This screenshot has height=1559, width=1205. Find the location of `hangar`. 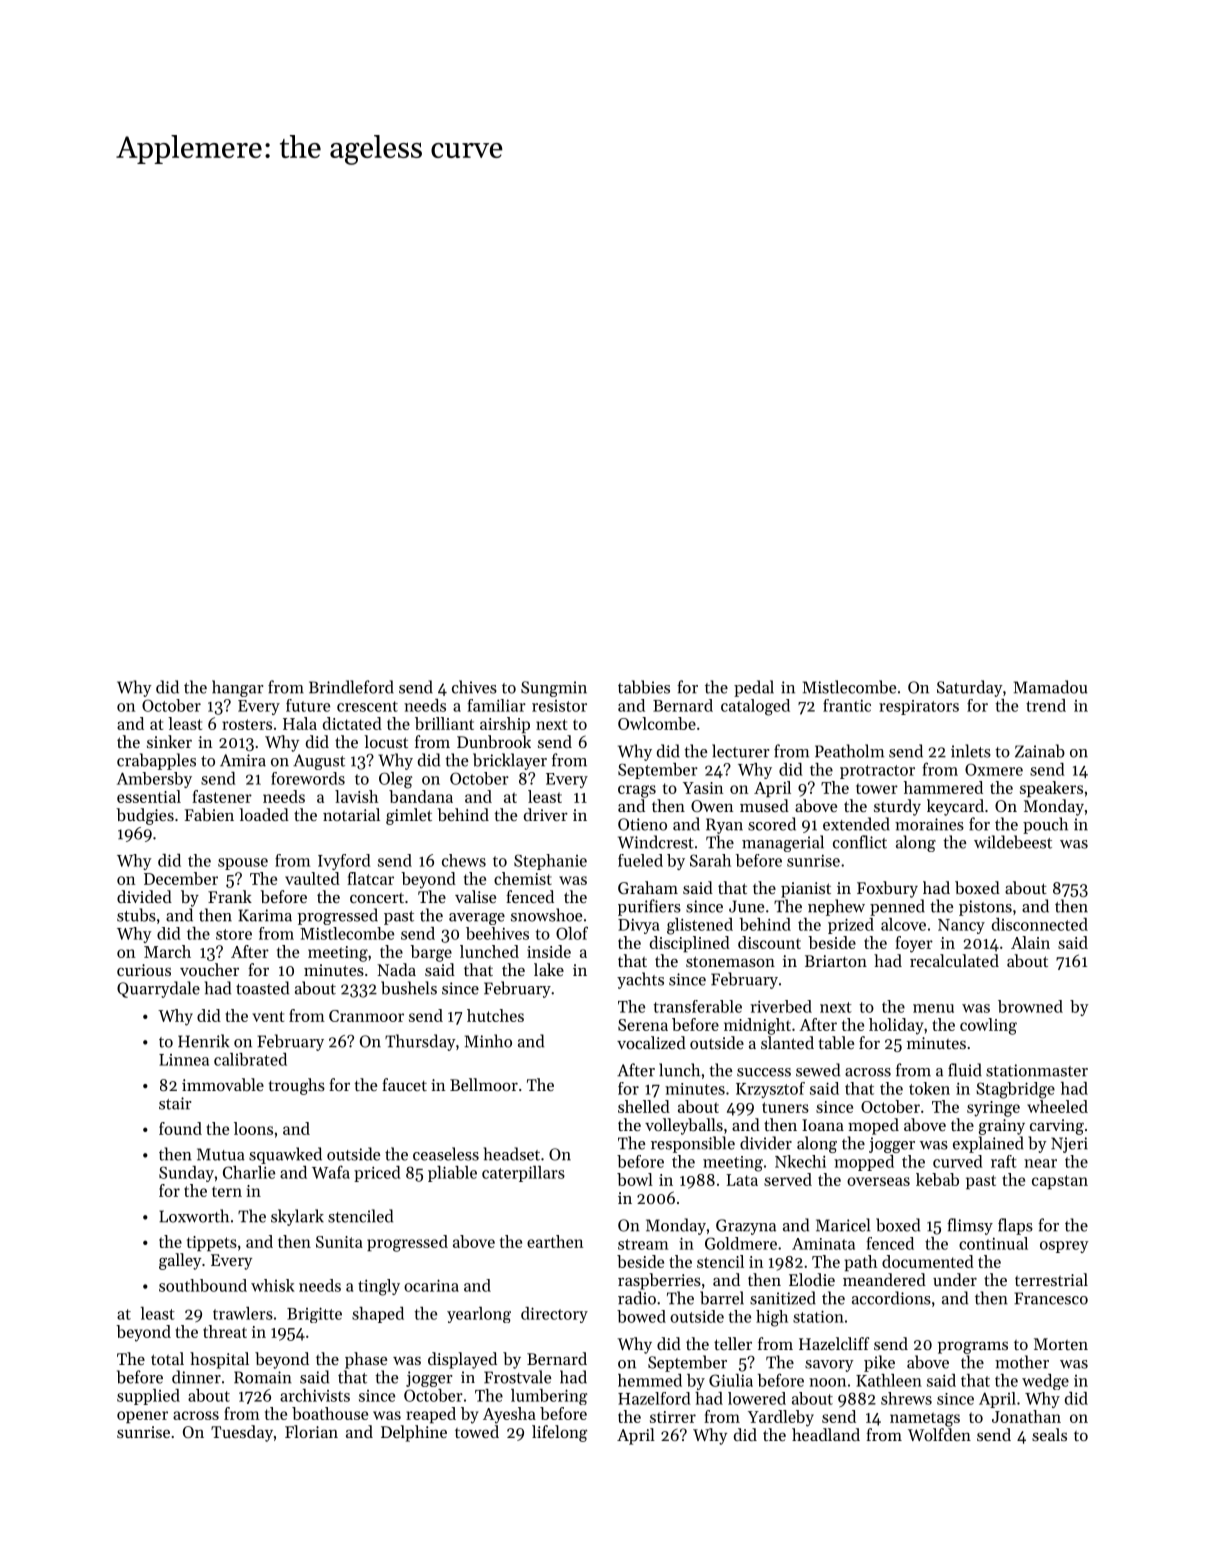

hangar is located at coordinates (237, 688).
